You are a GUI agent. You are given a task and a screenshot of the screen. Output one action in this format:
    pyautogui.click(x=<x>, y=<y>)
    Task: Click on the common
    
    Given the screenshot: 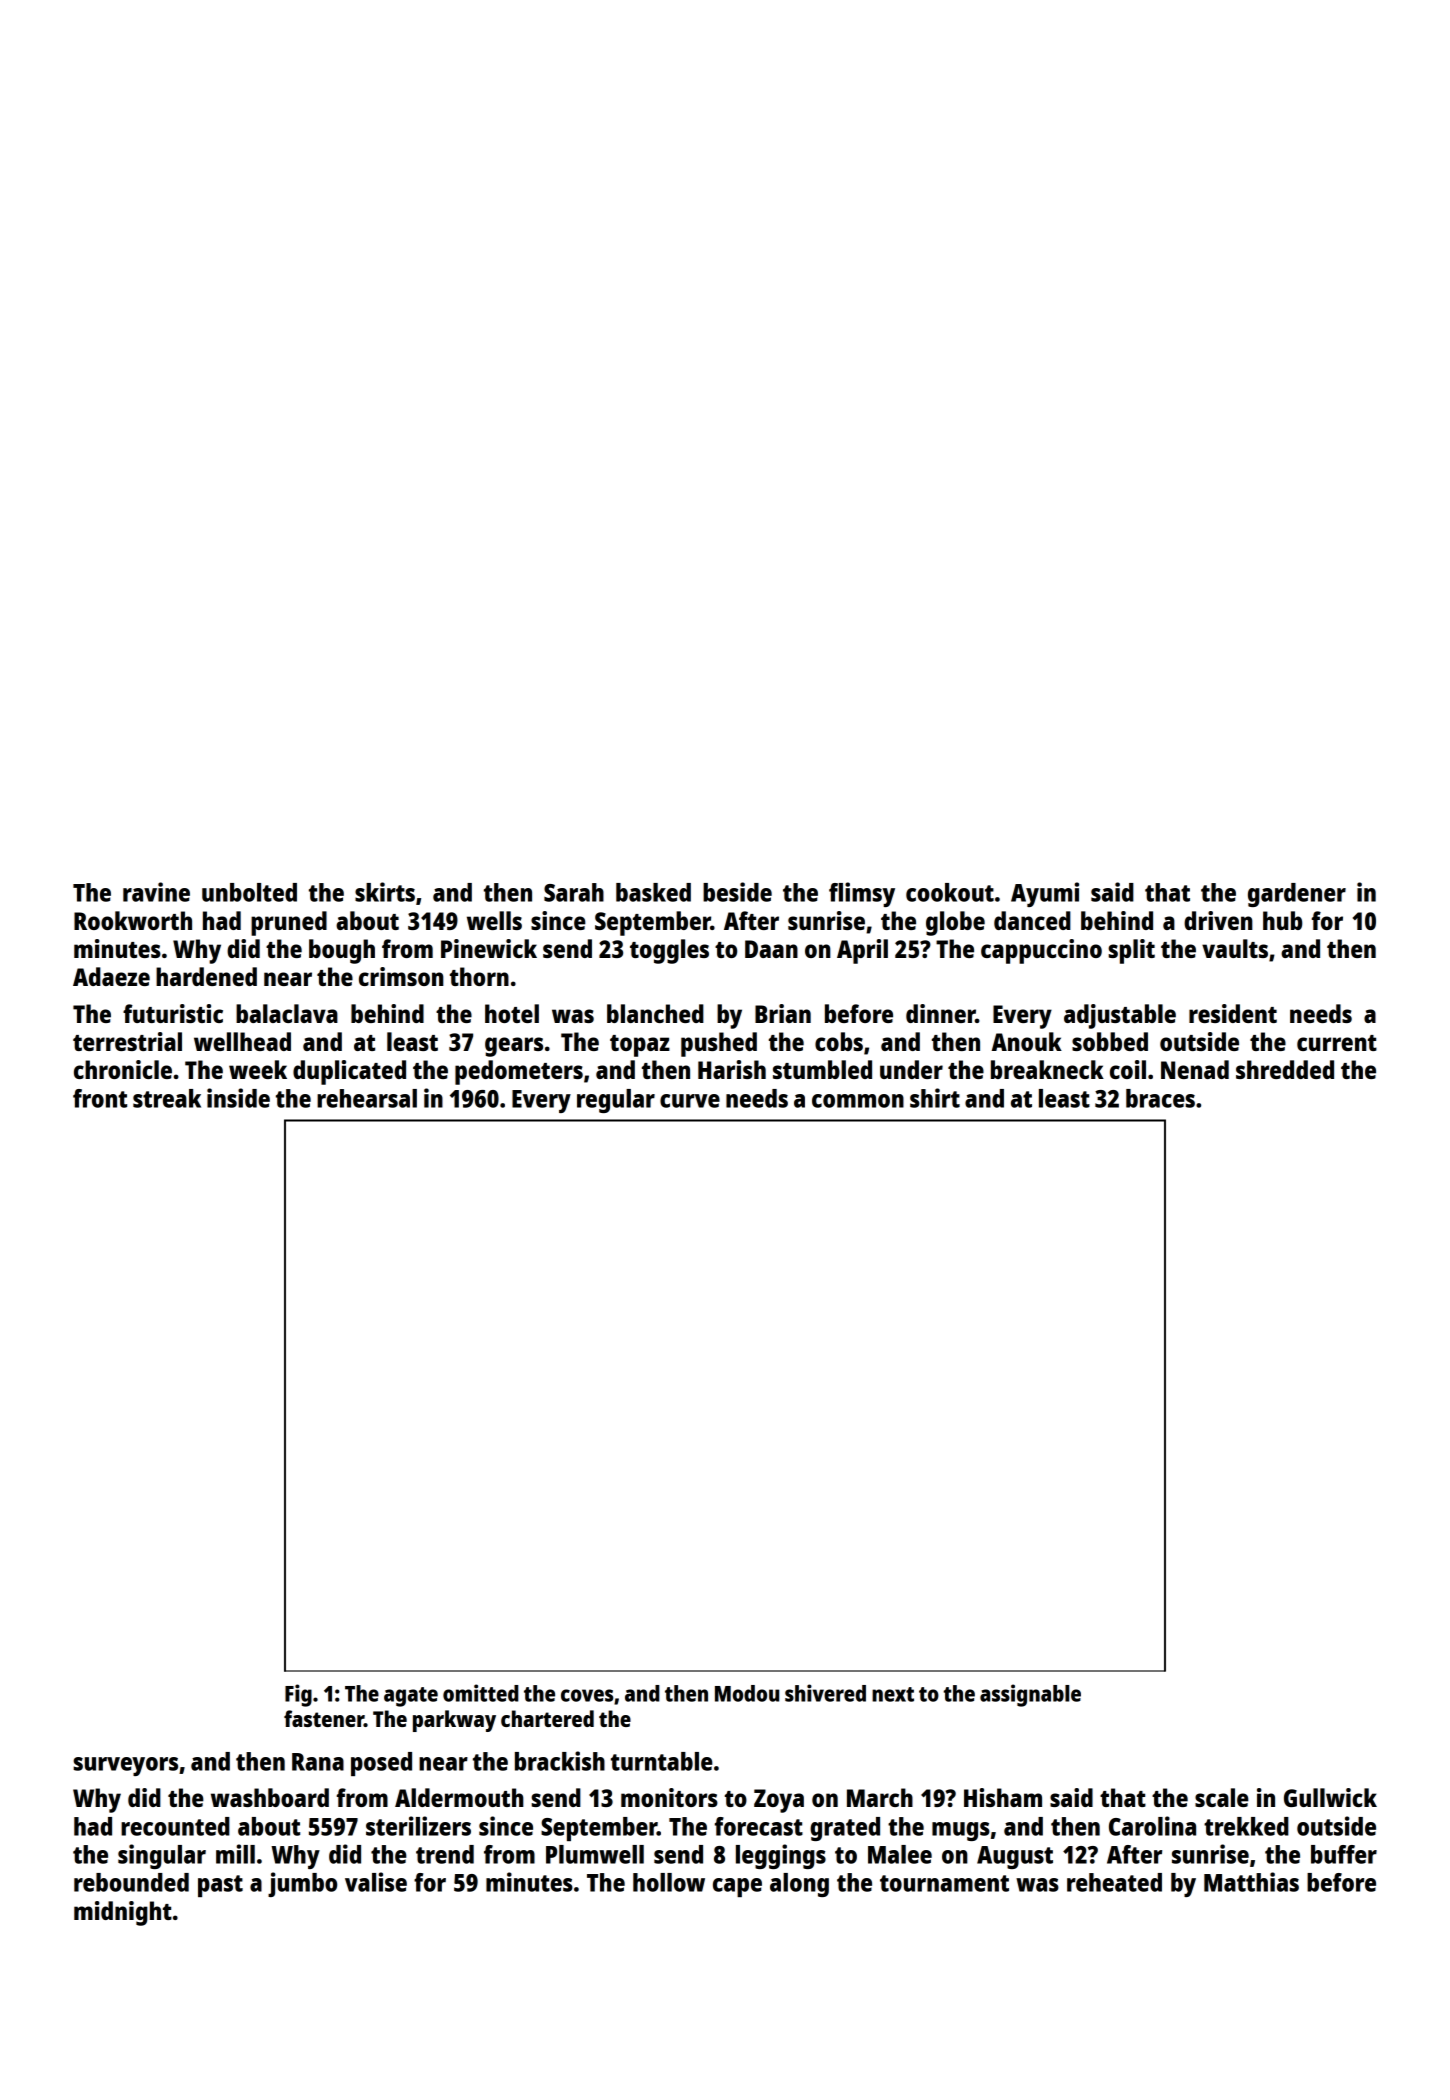 What is the action you would take?
    pyautogui.click(x=858, y=1101)
